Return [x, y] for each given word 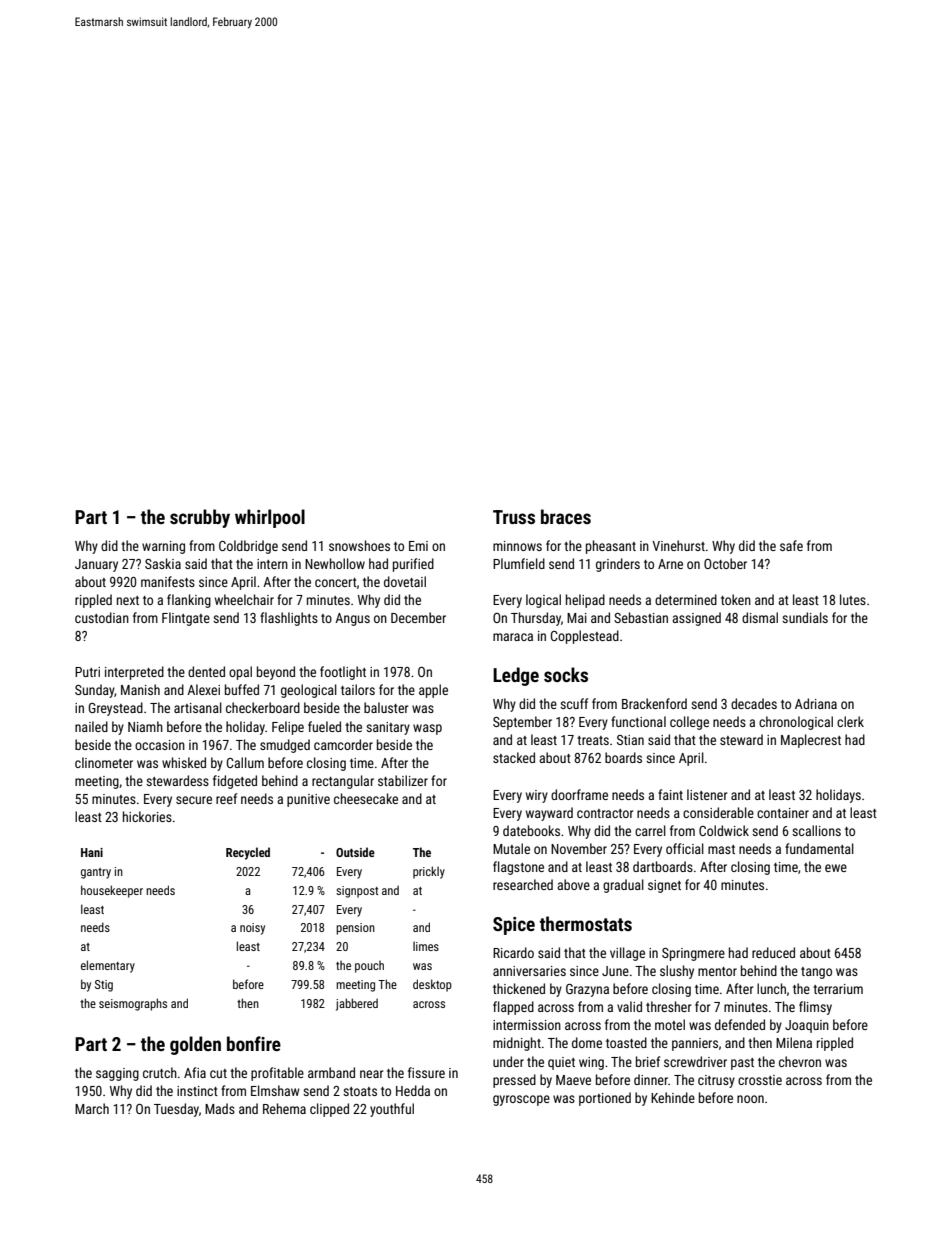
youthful [392, 1110]
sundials [805, 617]
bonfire [254, 1043]
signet [664, 886]
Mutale [511, 848]
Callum [245, 762]
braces [566, 516]
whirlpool [270, 518]
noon [750, 1099]
